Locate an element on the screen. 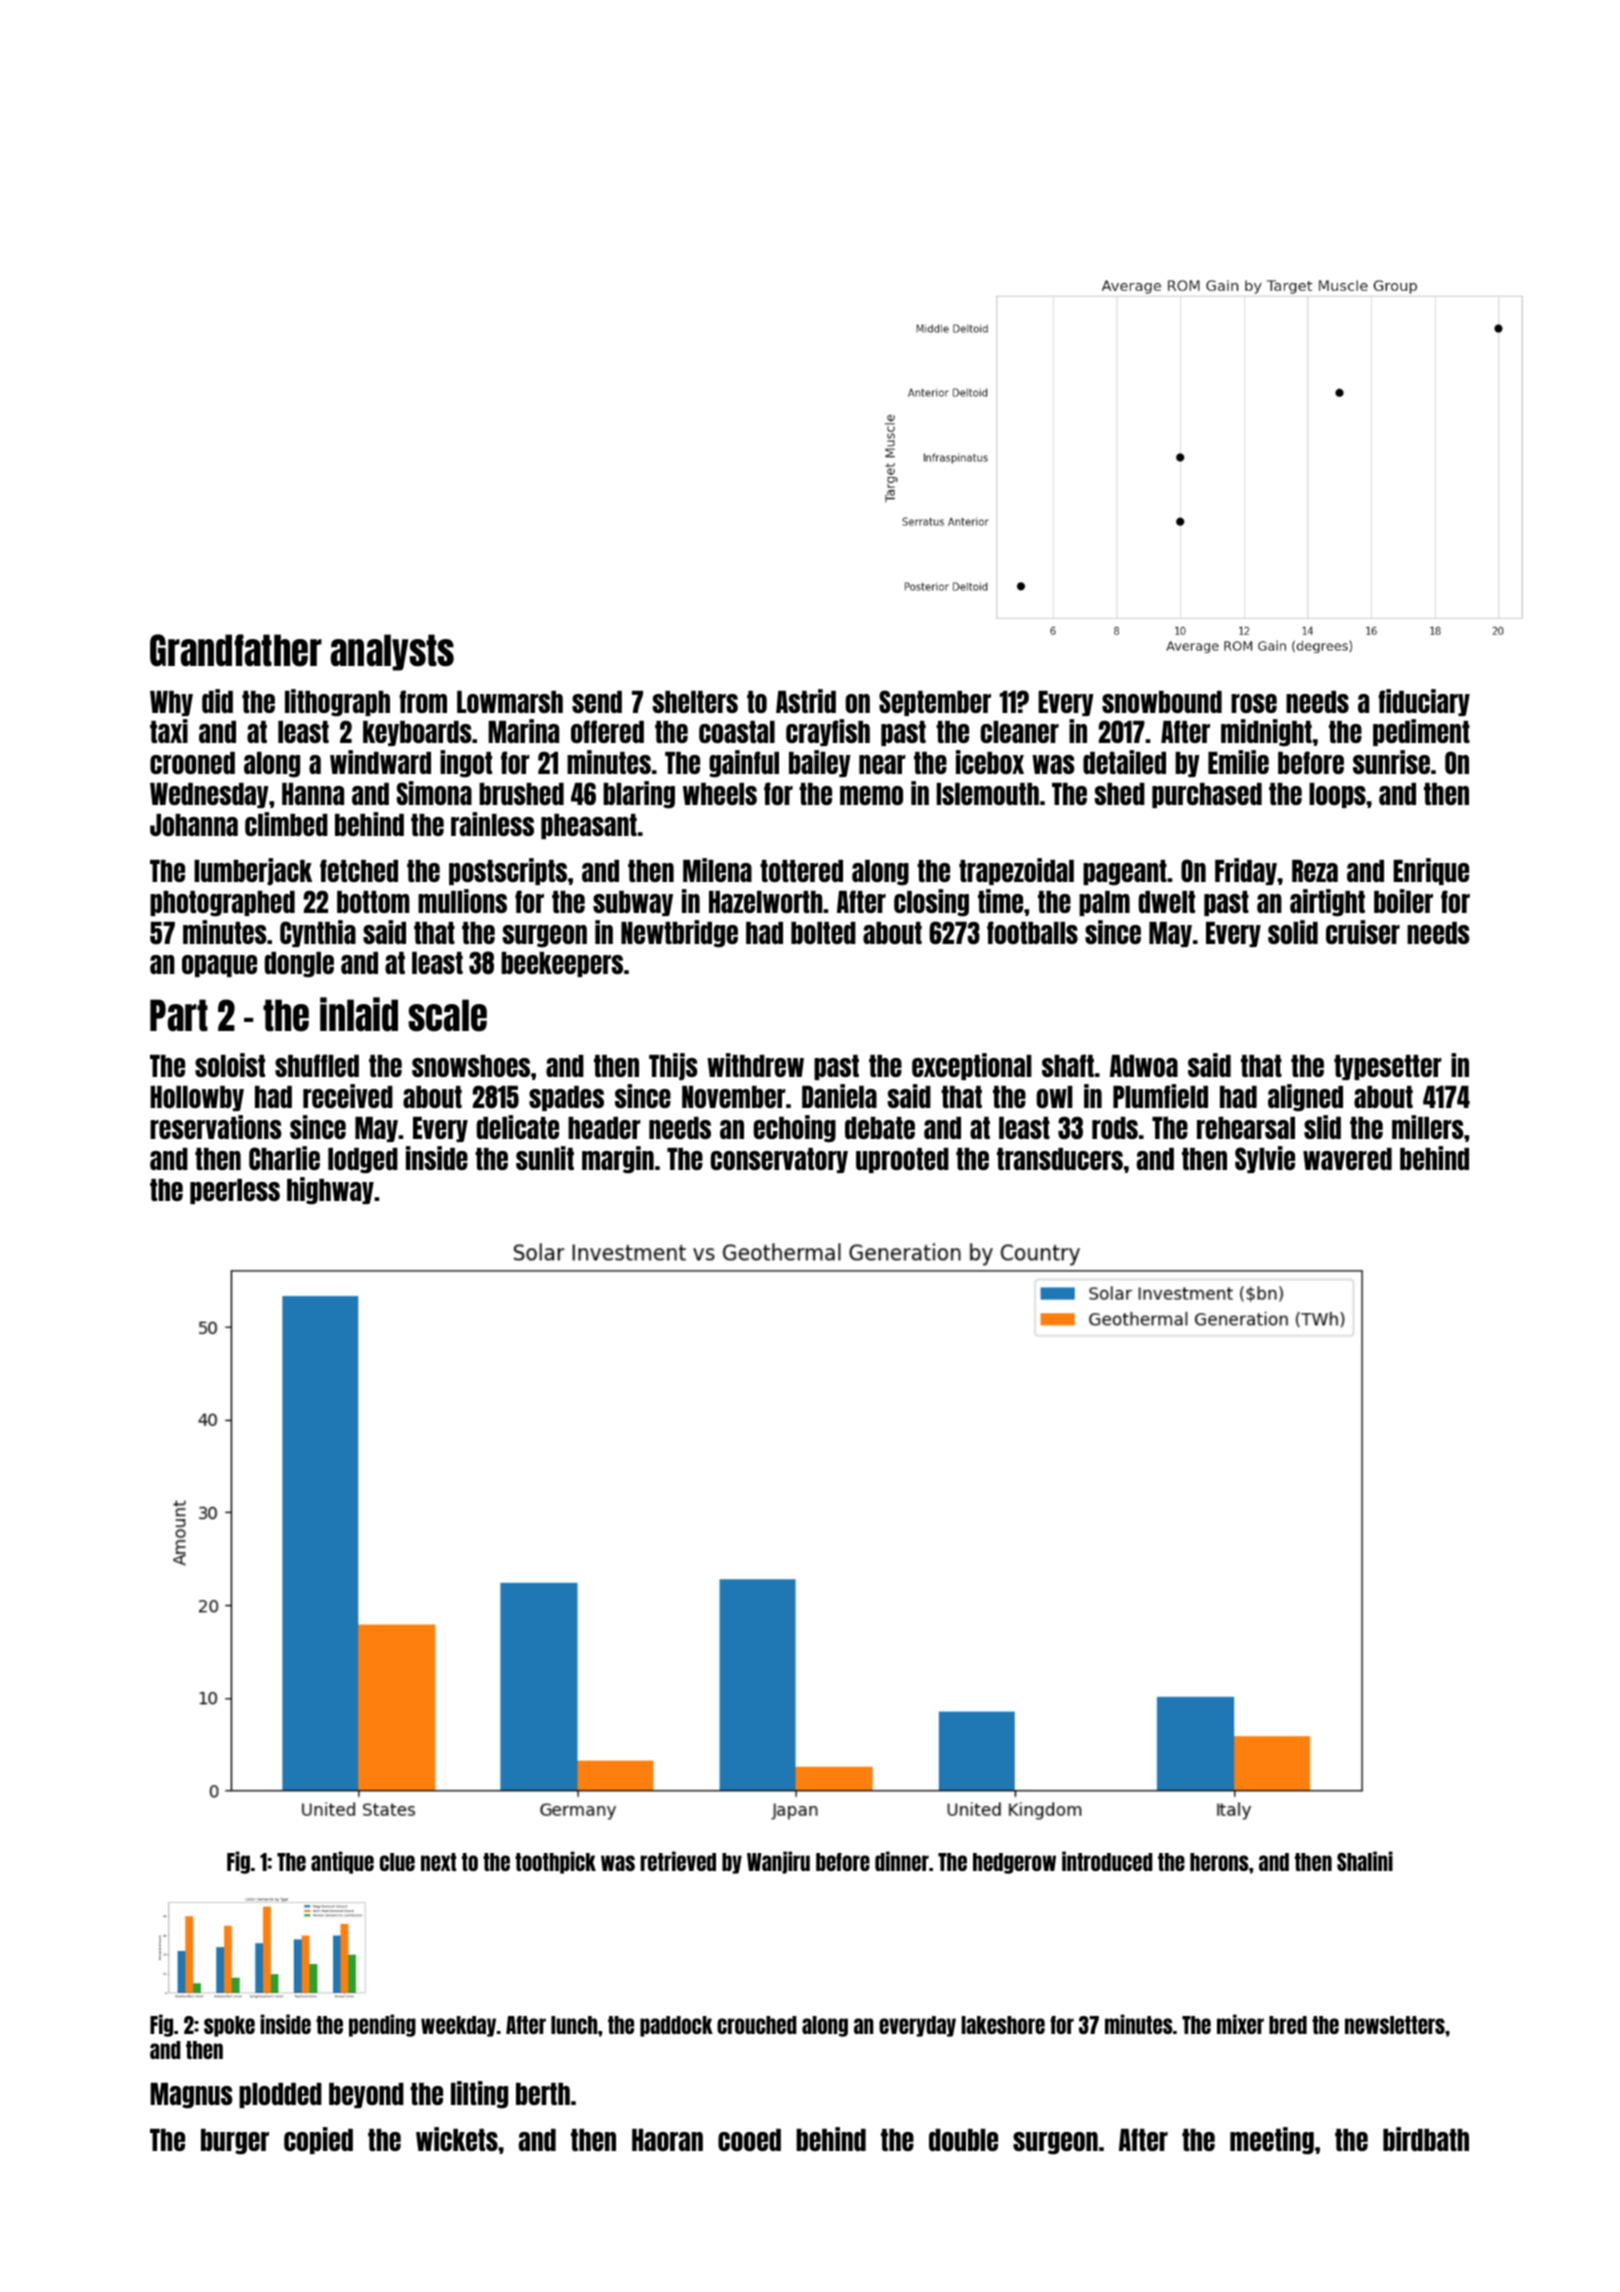  highway is located at coordinates (330, 1191).
